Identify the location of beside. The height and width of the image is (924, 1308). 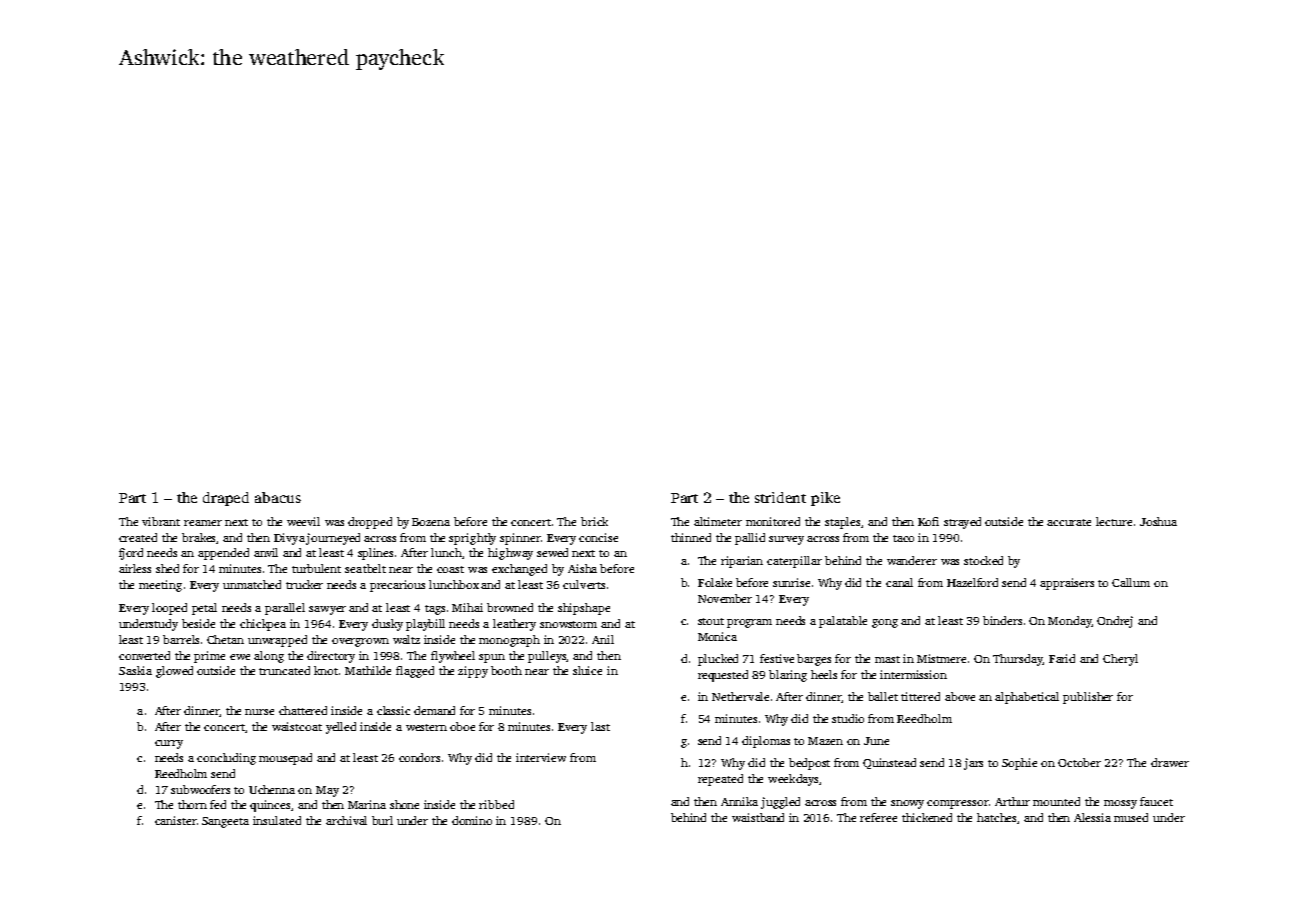
(198, 623).
